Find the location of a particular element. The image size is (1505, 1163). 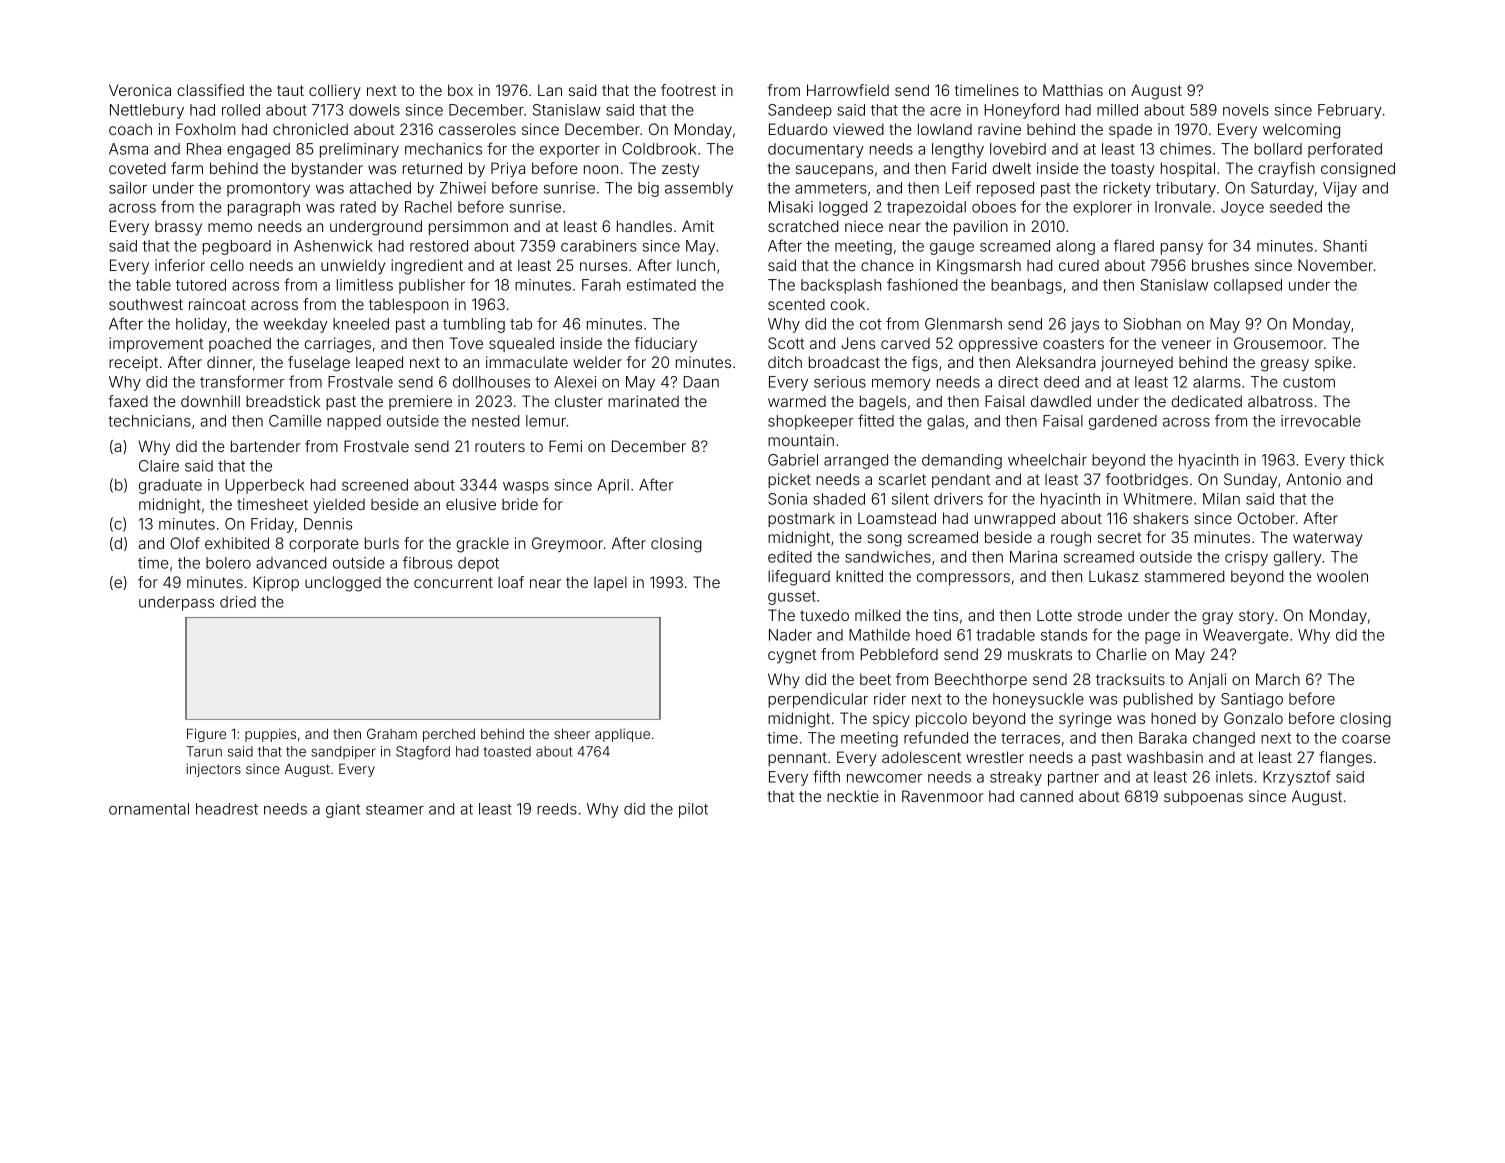

footrest is located at coordinates (688, 90).
